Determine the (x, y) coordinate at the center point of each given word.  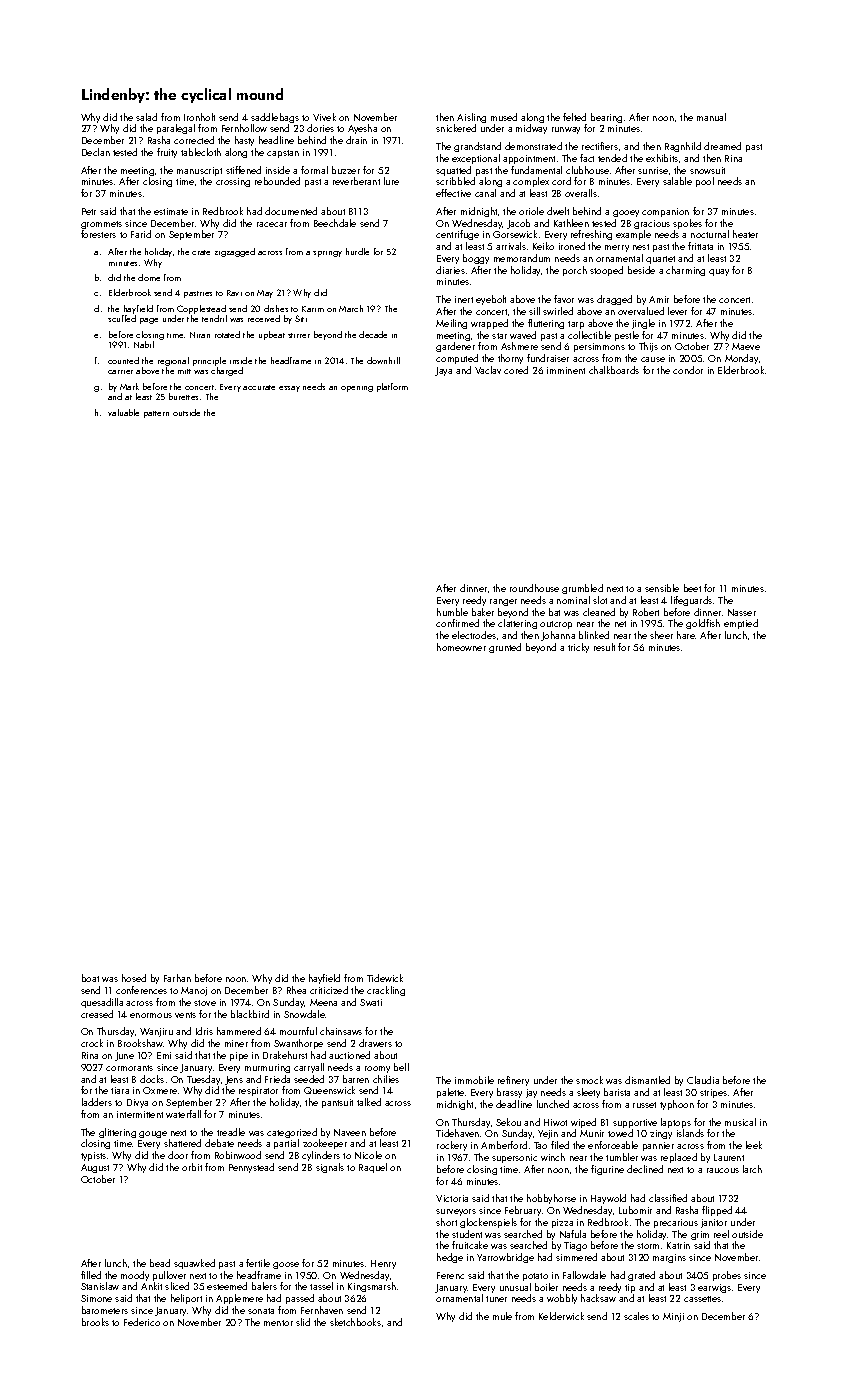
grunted (505, 648)
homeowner (461, 647)
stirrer (299, 335)
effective (453, 193)
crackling (386, 991)
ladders (97, 1102)
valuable (123, 412)
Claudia (703, 1080)
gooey (626, 213)
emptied (741, 624)
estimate (171, 211)
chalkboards (614, 370)
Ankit (151, 1286)
